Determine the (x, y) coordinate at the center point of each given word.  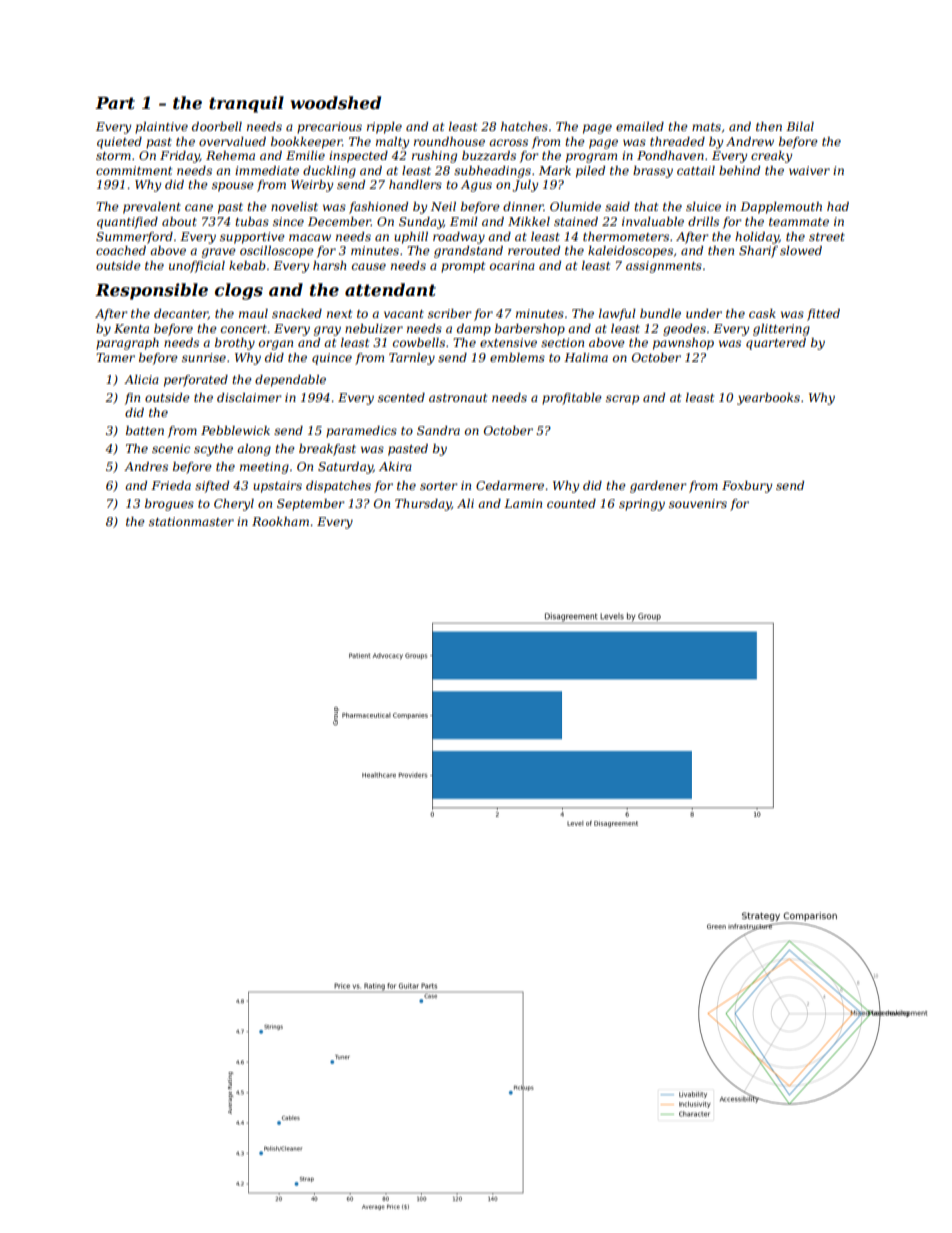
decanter (181, 314)
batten (145, 430)
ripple (384, 128)
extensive (508, 342)
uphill (411, 238)
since (288, 221)
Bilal (800, 126)
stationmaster (191, 521)
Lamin (523, 503)
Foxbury (747, 487)
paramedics (361, 432)
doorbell (217, 126)
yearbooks (768, 399)
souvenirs (698, 503)
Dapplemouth (781, 208)
